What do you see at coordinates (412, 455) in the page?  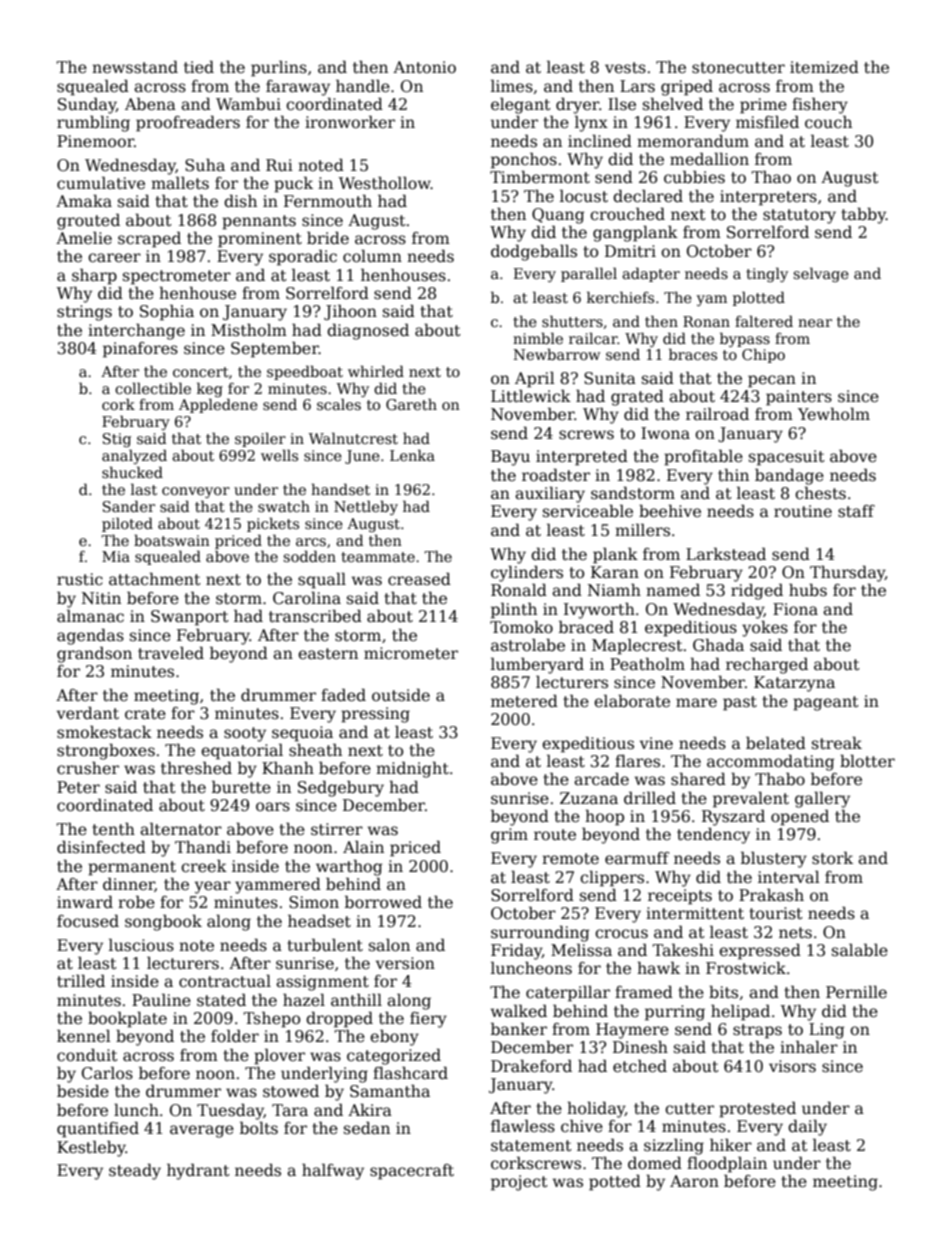 I see `Lenka` at bounding box center [412, 455].
